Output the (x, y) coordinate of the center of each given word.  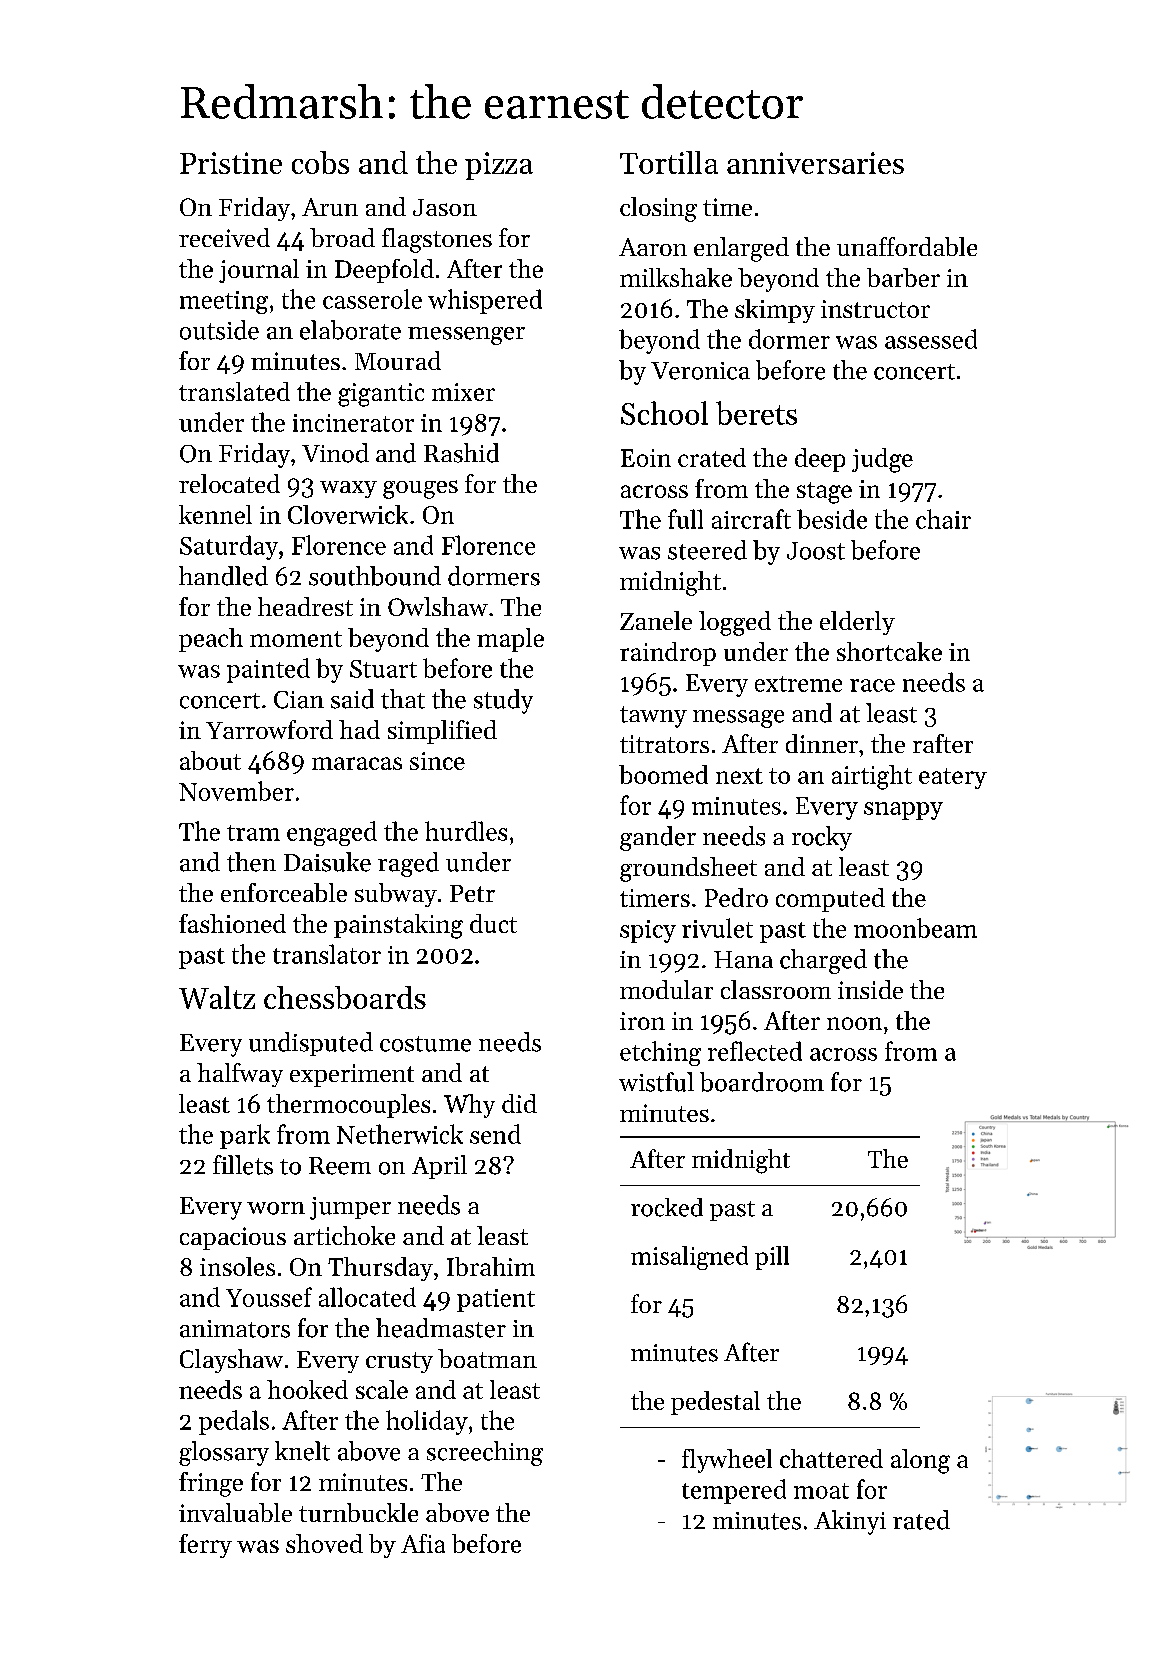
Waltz (217, 997)
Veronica (700, 371)
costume (425, 1044)
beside (832, 519)
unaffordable (907, 246)
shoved (324, 1543)
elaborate (350, 330)
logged (735, 623)
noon (854, 1023)
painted (268, 670)
